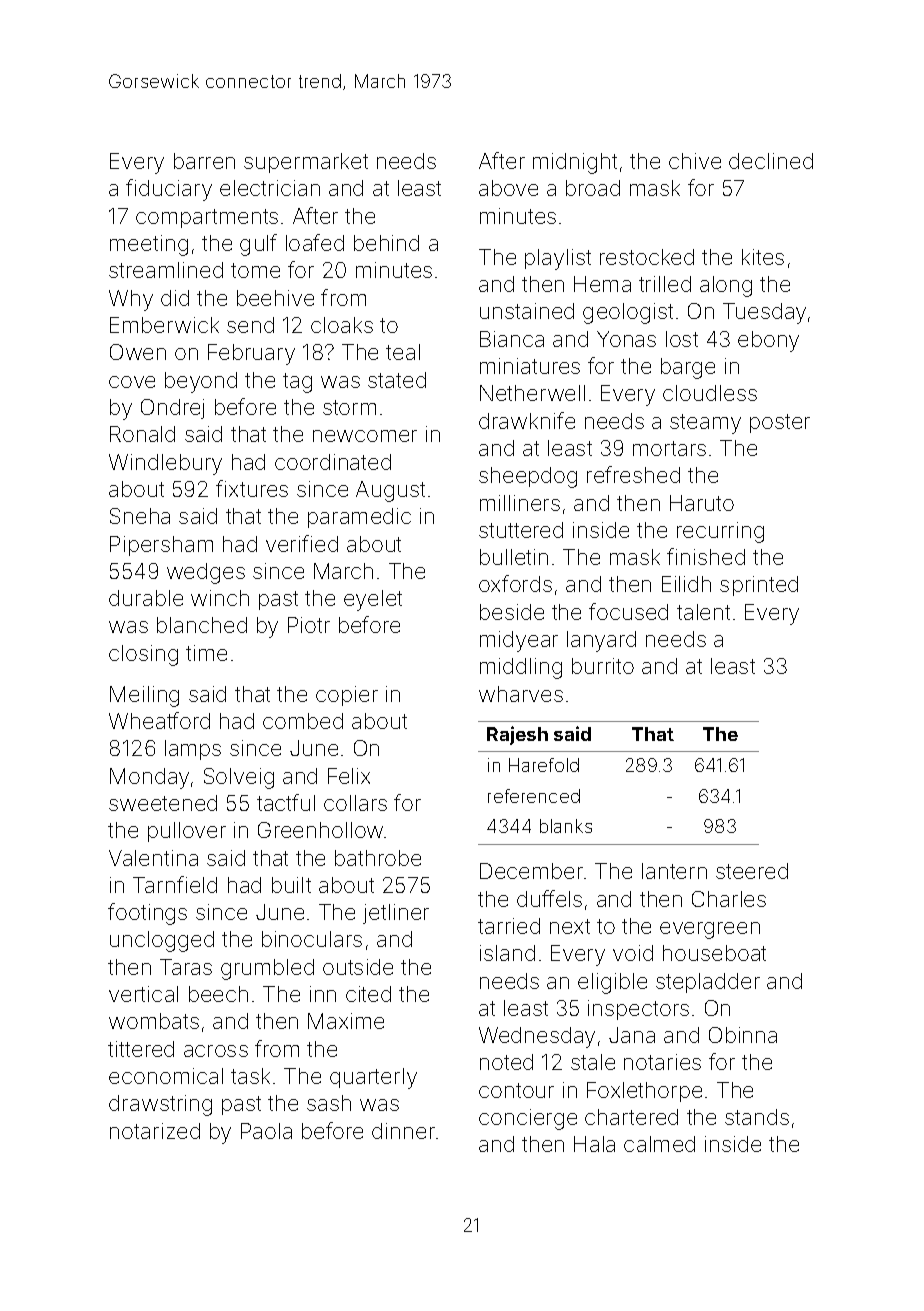  What do you see at coordinates (373, 600) in the screenshot?
I see `eyelet` at bounding box center [373, 600].
